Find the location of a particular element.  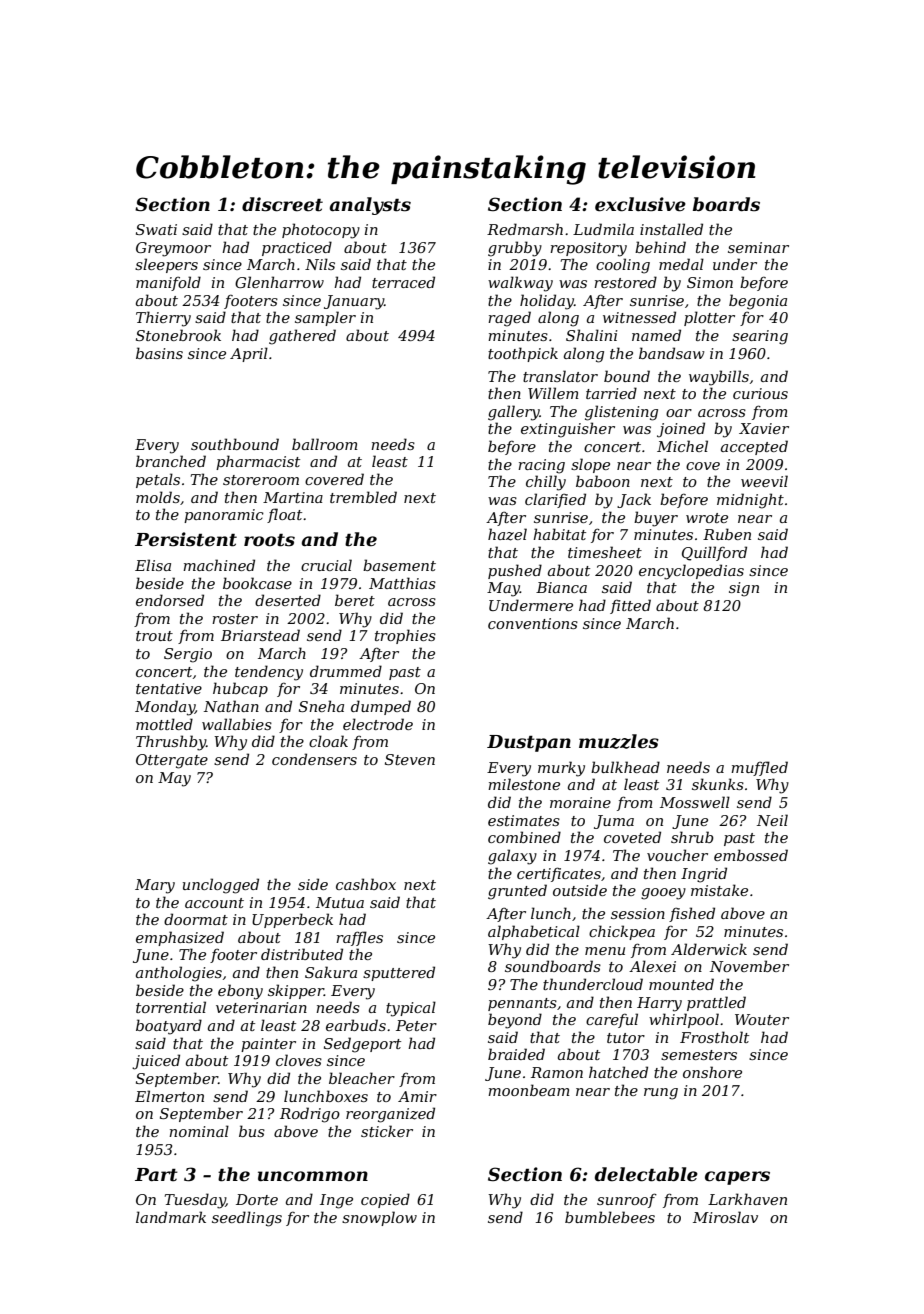

muffled is located at coordinates (759, 768).
